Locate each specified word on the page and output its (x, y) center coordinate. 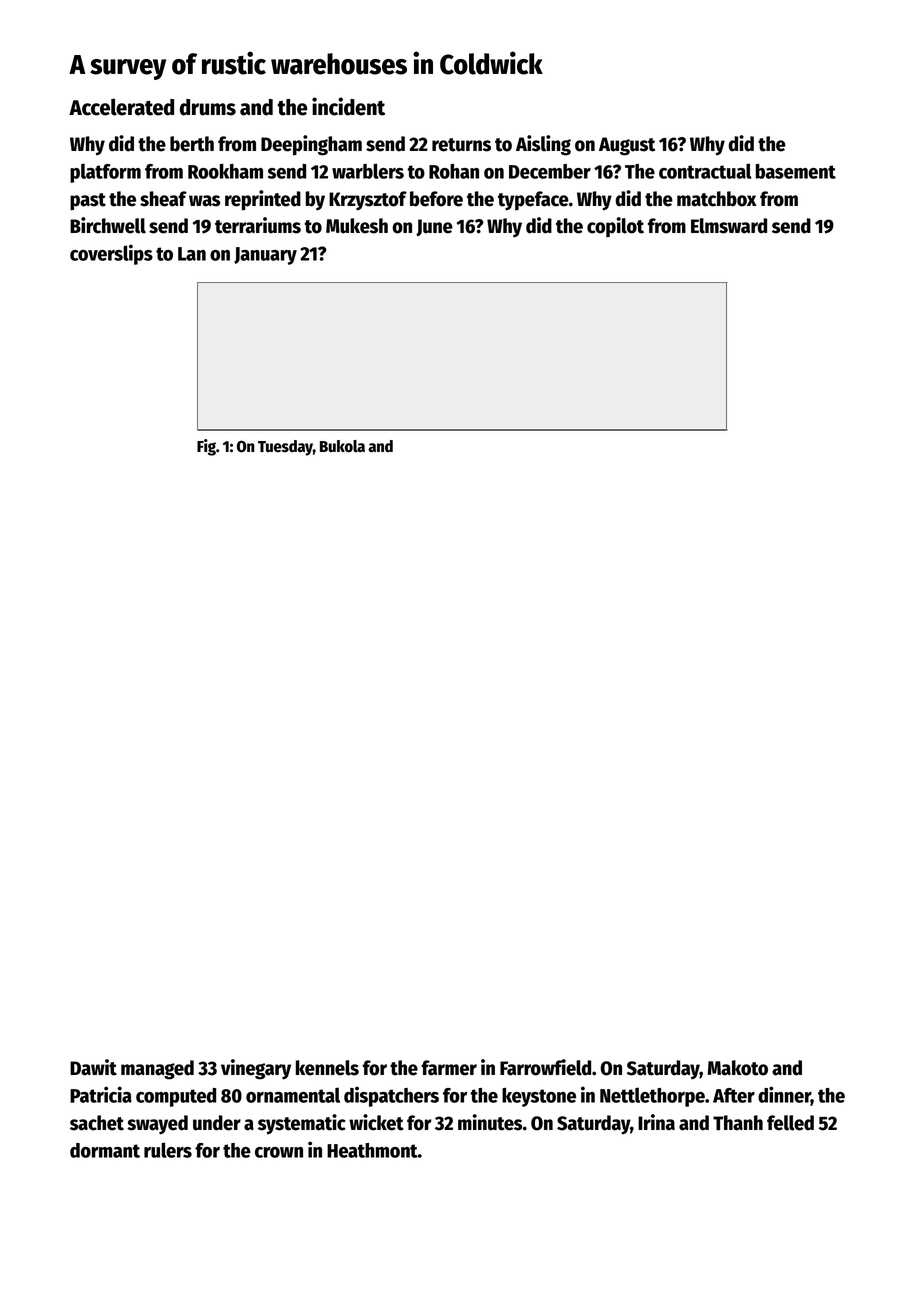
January (265, 256)
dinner (784, 1095)
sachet (97, 1123)
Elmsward (729, 226)
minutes (490, 1122)
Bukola (342, 446)
